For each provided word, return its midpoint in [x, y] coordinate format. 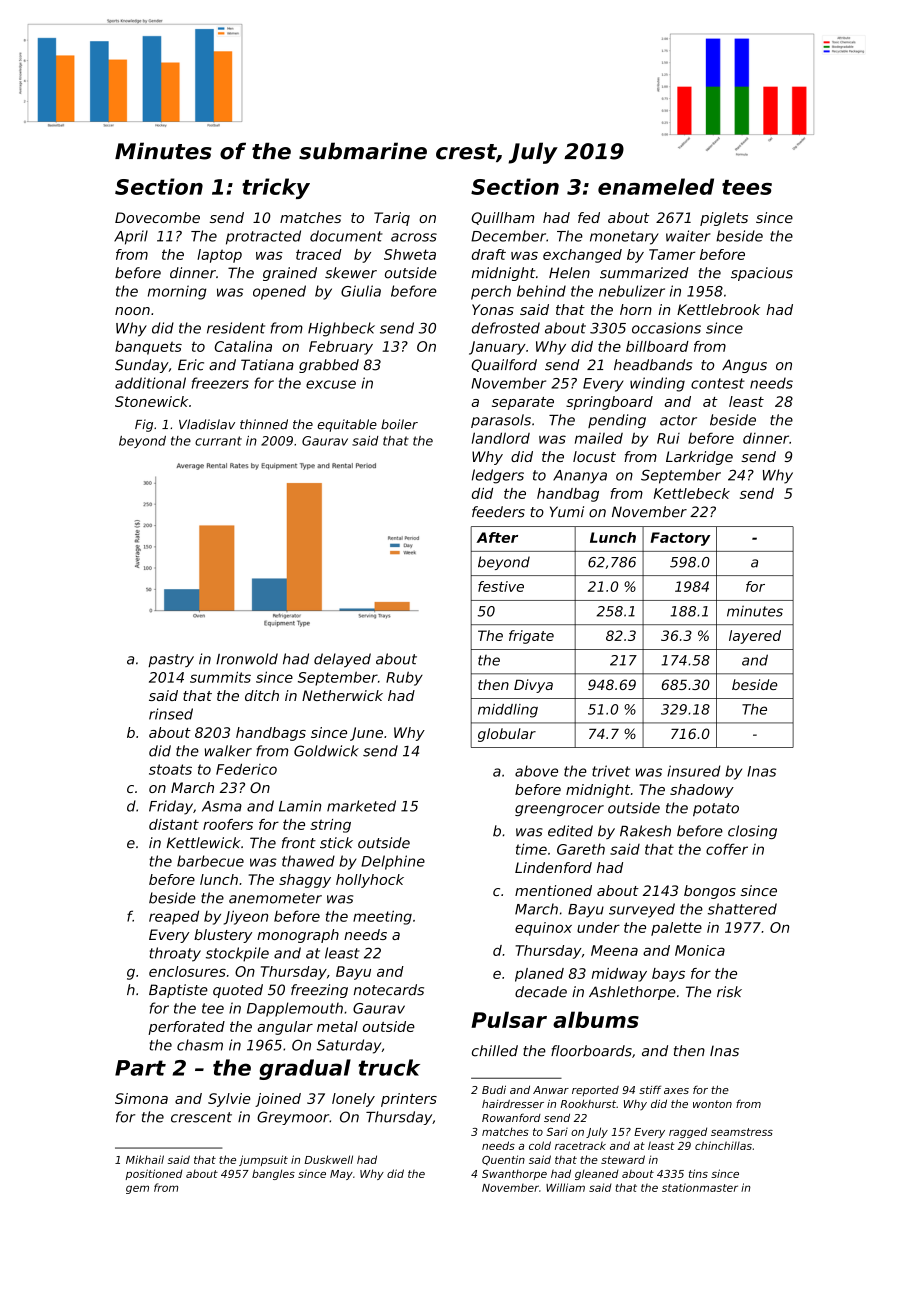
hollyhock [370, 881]
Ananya [580, 477]
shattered [742, 909]
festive [501, 586]
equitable [347, 425]
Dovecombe [157, 217]
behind [541, 291]
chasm [200, 1045]
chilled [495, 1051]
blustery [223, 936]
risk [729, 992]
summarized [644, 273]
